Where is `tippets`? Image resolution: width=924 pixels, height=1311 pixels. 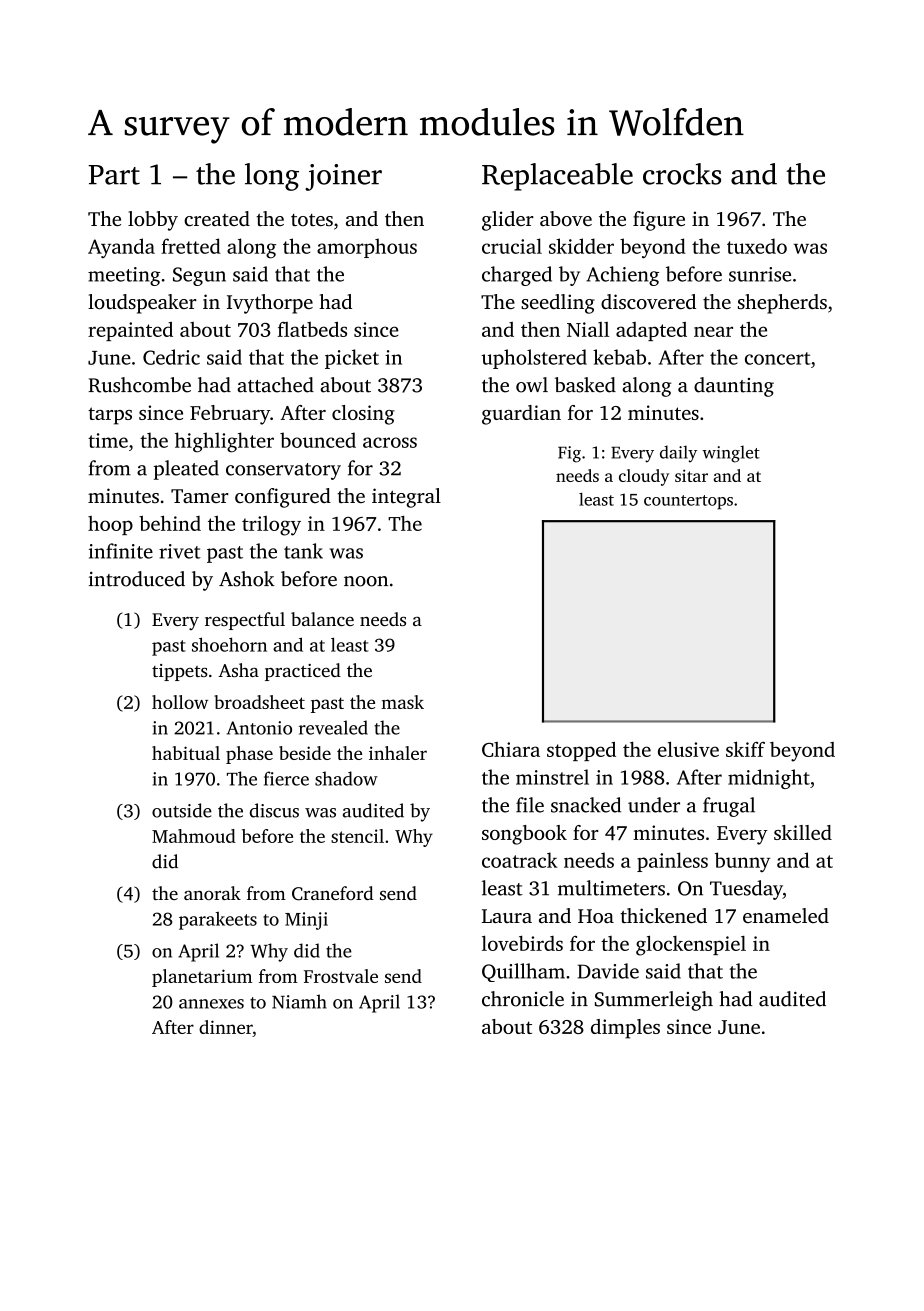 tippets is located at coordinates (180, 672).
